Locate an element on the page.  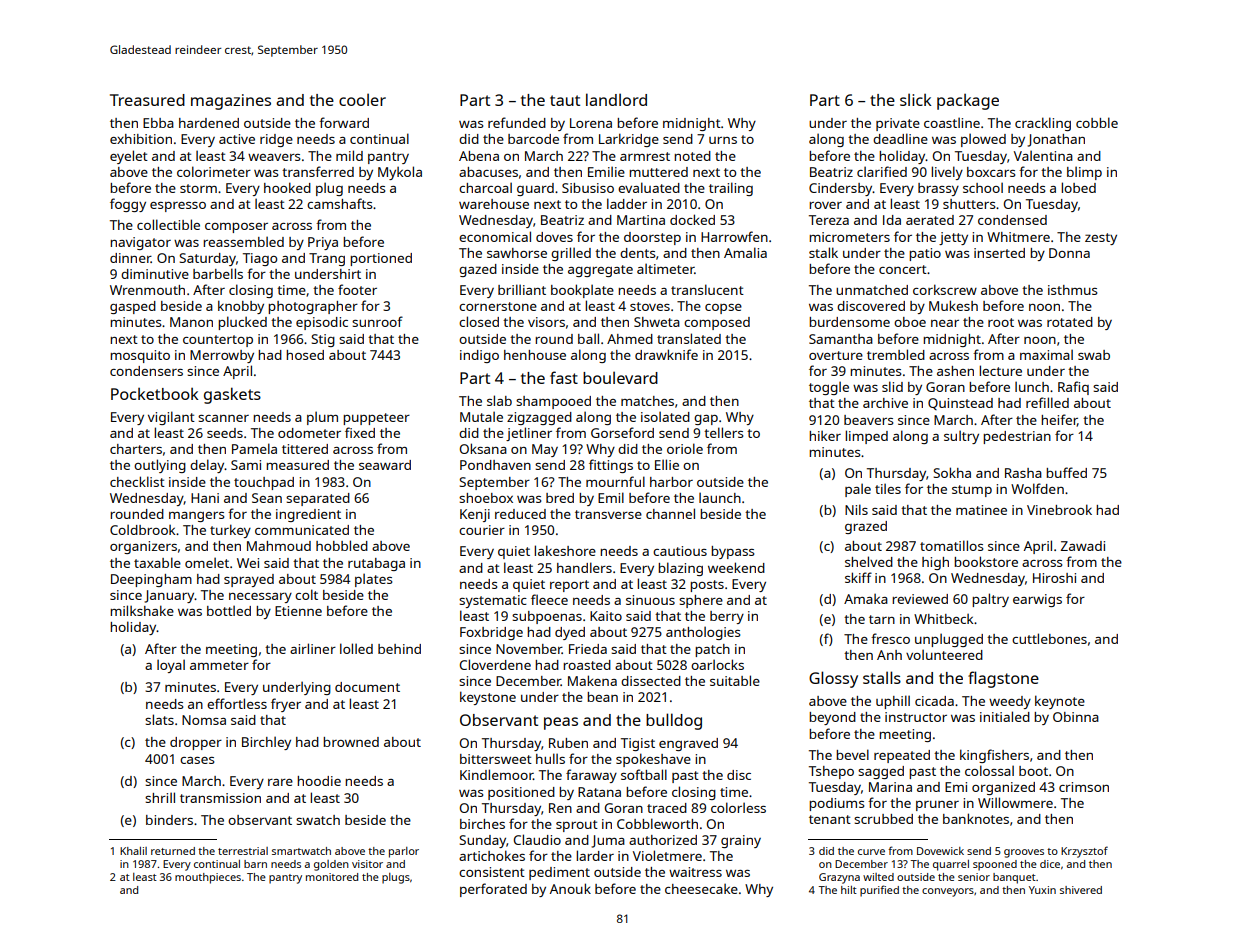
landlord is located at coordinates (616, 99).
